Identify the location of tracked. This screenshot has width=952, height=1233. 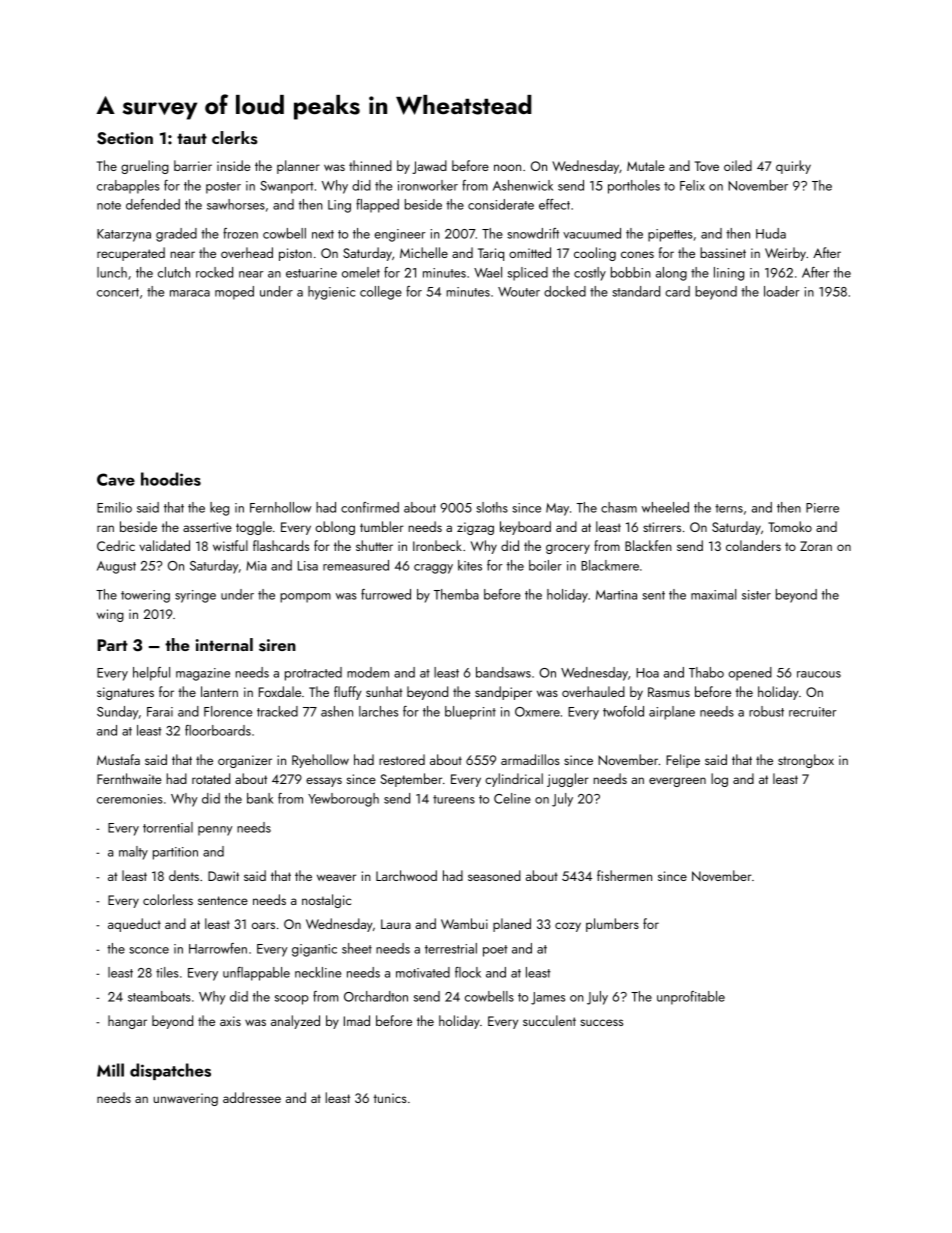
(277, 711).
